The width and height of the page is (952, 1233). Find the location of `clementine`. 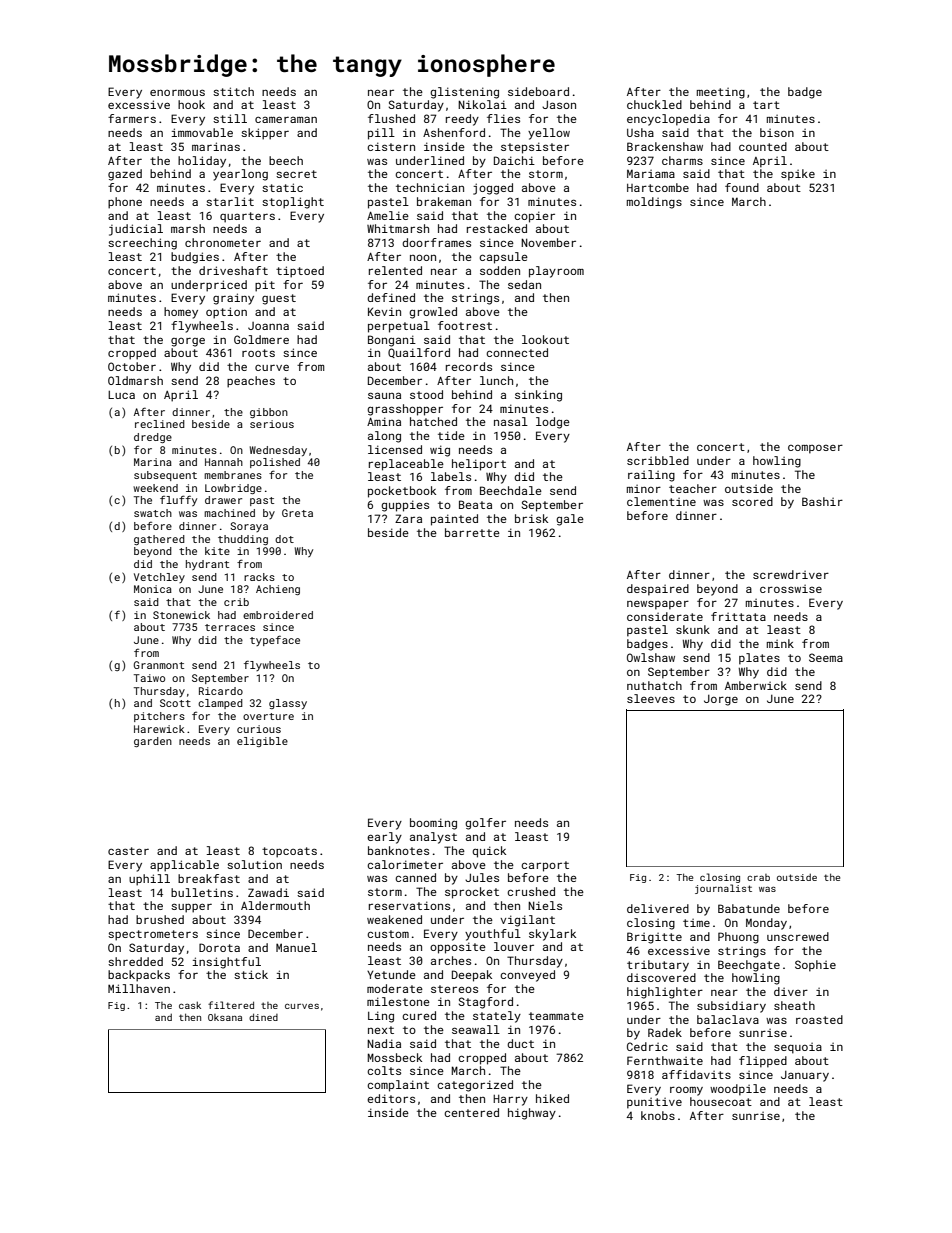

clementine is located at coordinates (661, 501).
